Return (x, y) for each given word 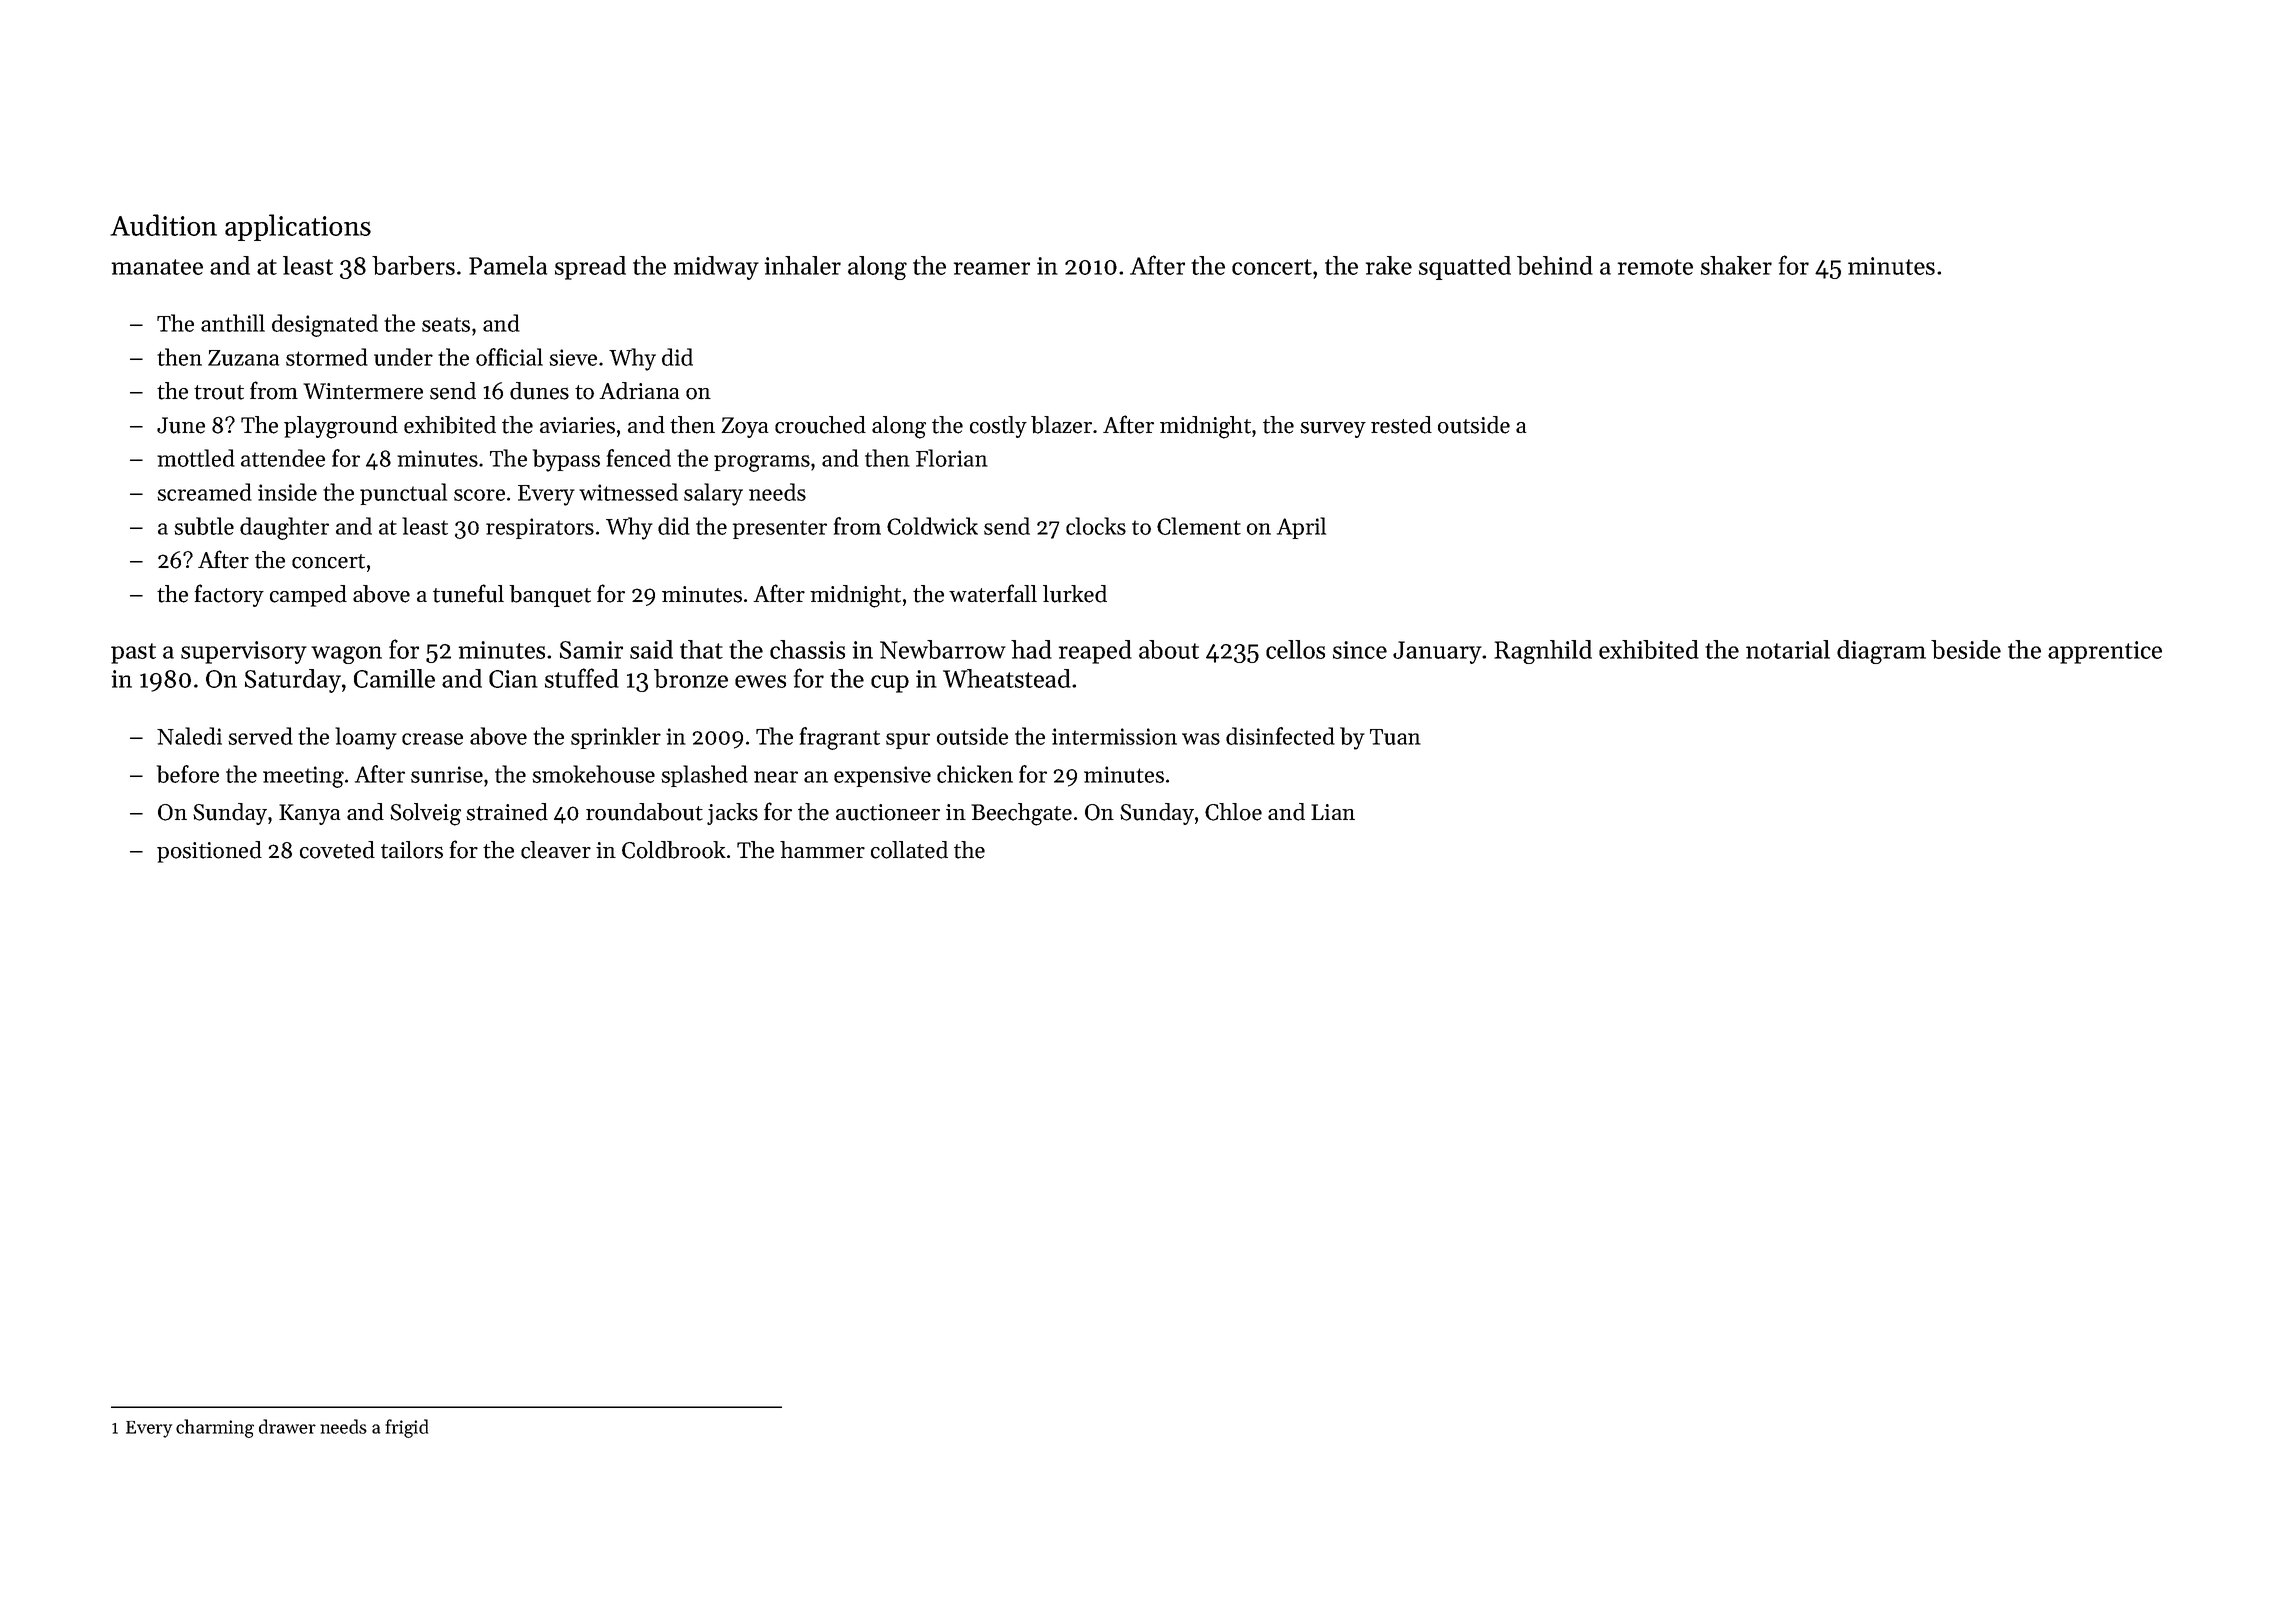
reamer (992, 268)
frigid (406, 1428)
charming (215, 1428)
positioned (209, 852)
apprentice (2105, 652)
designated (325, 325)
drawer (287, 1426)
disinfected (1280, 736)
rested (1401, 425)
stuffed (582, 678)
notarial (1788, 649)
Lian (1333, 812)
